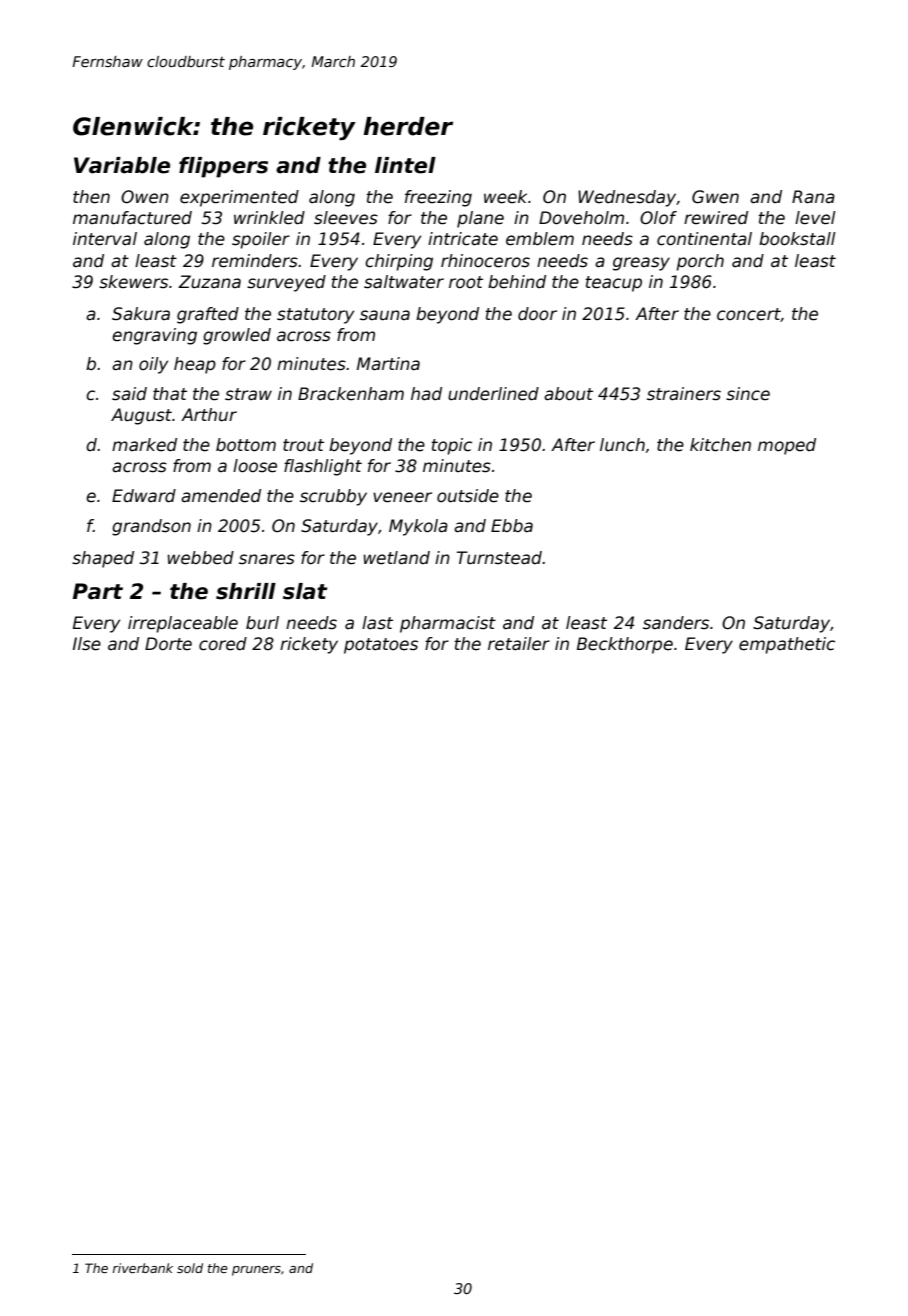 The image size is (908, 1316). What do you see at coordinates (256, 1271) in the screenshot?
I see `pruners` at bounding box center [256, 1271].
